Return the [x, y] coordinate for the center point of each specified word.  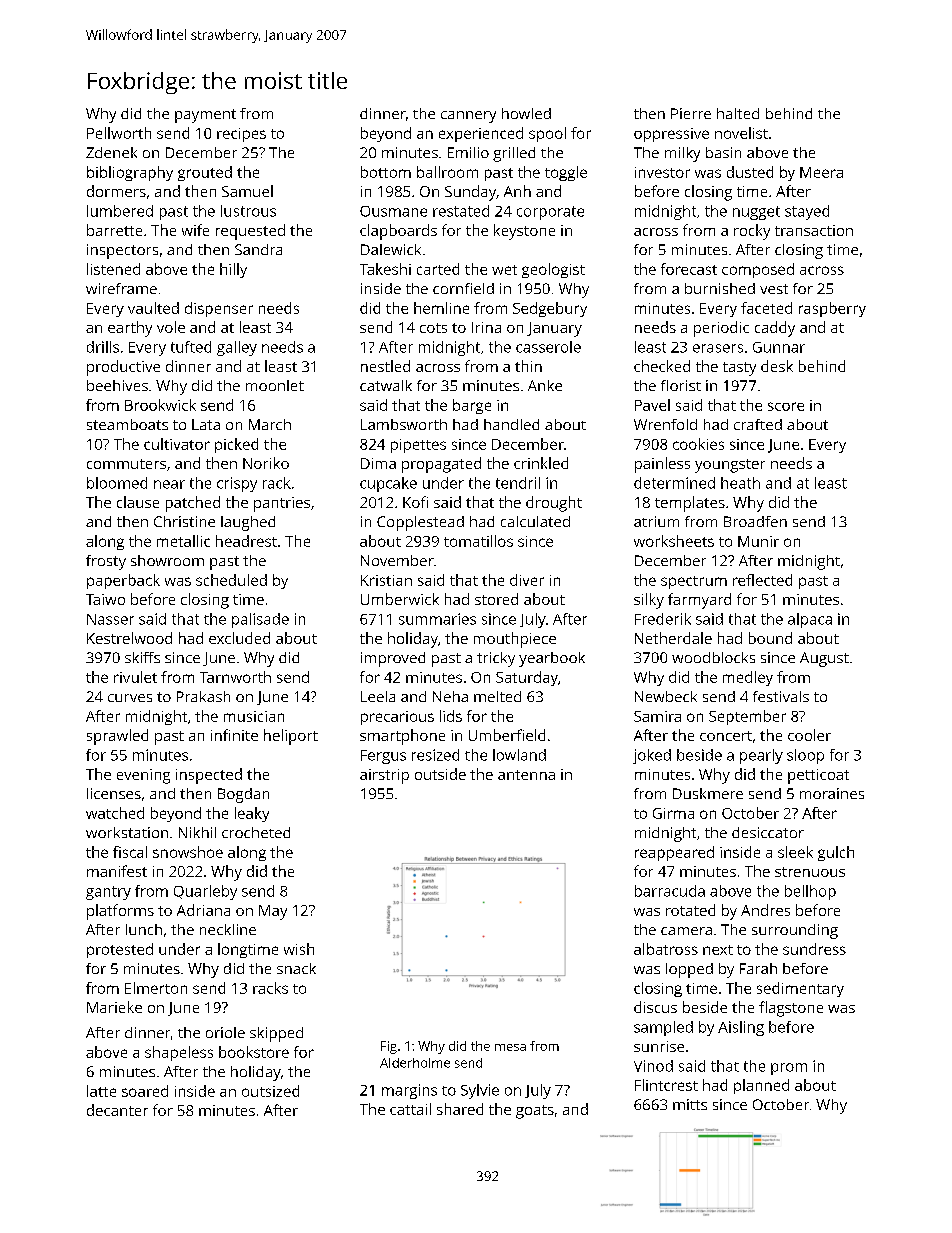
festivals [781, 696]
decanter [117, 1110]
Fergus [383, 757]
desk [777, 366]
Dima [378, 463]
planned [761, 1086]
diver [527, 580]
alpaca [810, 620]
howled [526, 113]
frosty [106, 562]
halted [738, 113]
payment [205, 116]
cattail [410, 1109]
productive [123, 368]
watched [115, 813]
